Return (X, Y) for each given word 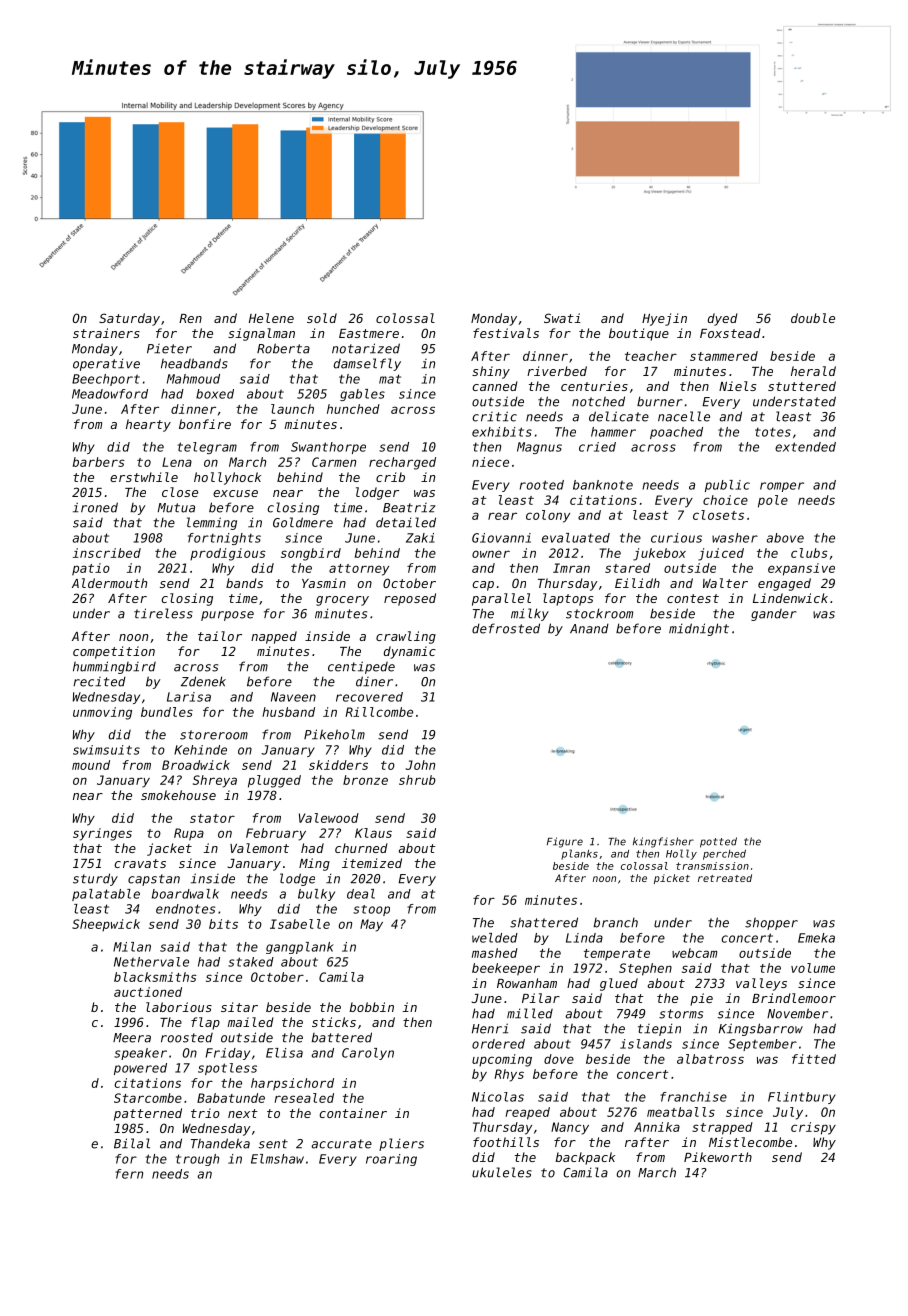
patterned (148, 1114)
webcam (694, 953)
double (813, 318)
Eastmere (369, 333)
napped (274, 637)
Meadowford (110, 394)
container (353, 1113)
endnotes (185, 909)
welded (495, 938)
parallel (501, 599)
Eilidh (637, 583)
